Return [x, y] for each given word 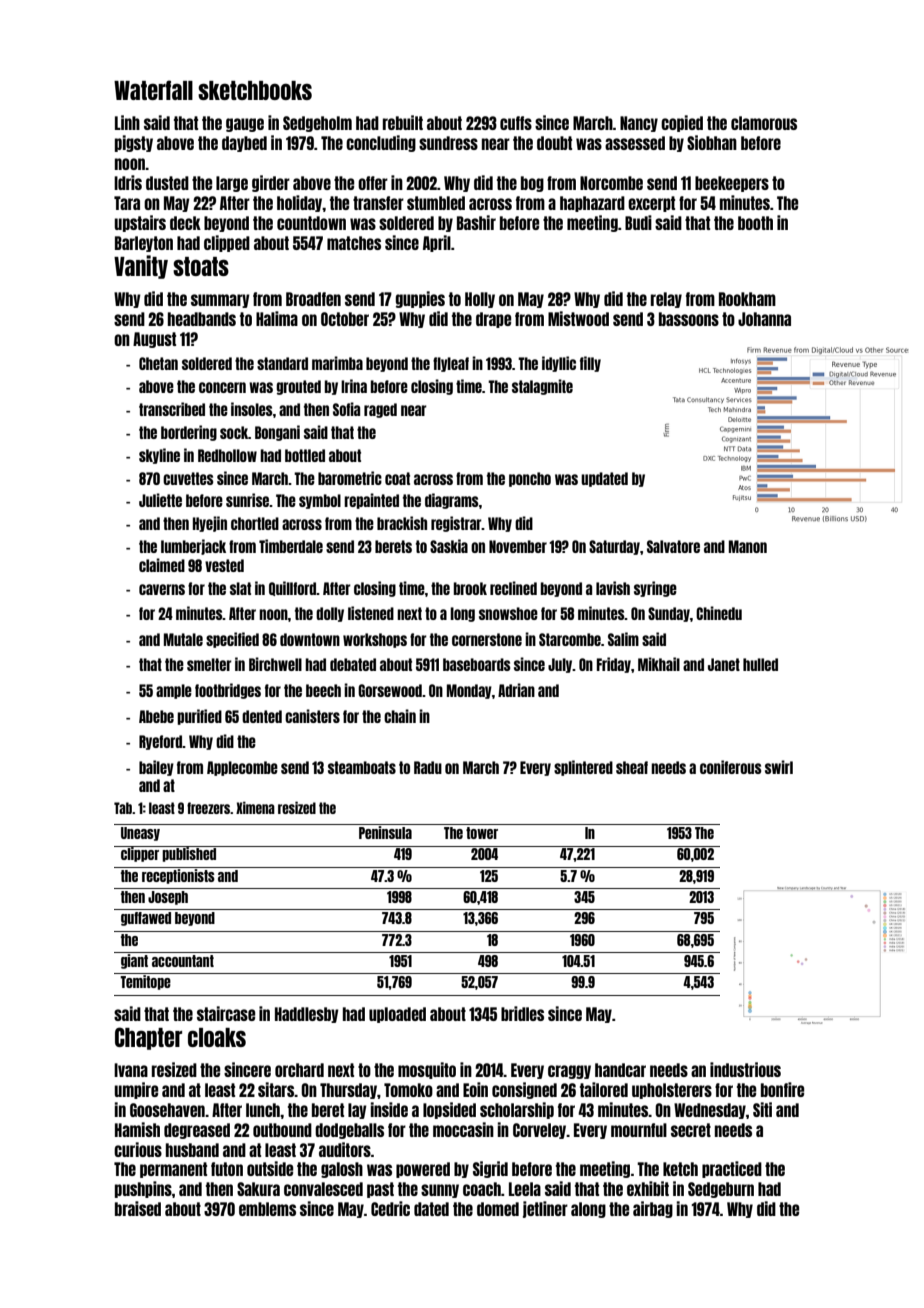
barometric [350, 478]
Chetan [158, 363]
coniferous [730, 767]
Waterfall [153, 90]
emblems [267, 1209]
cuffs [516, 123]
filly [590, 364]
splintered [583, 768]
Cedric [390, 1208]
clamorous [764, 123]
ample [174, 691]
